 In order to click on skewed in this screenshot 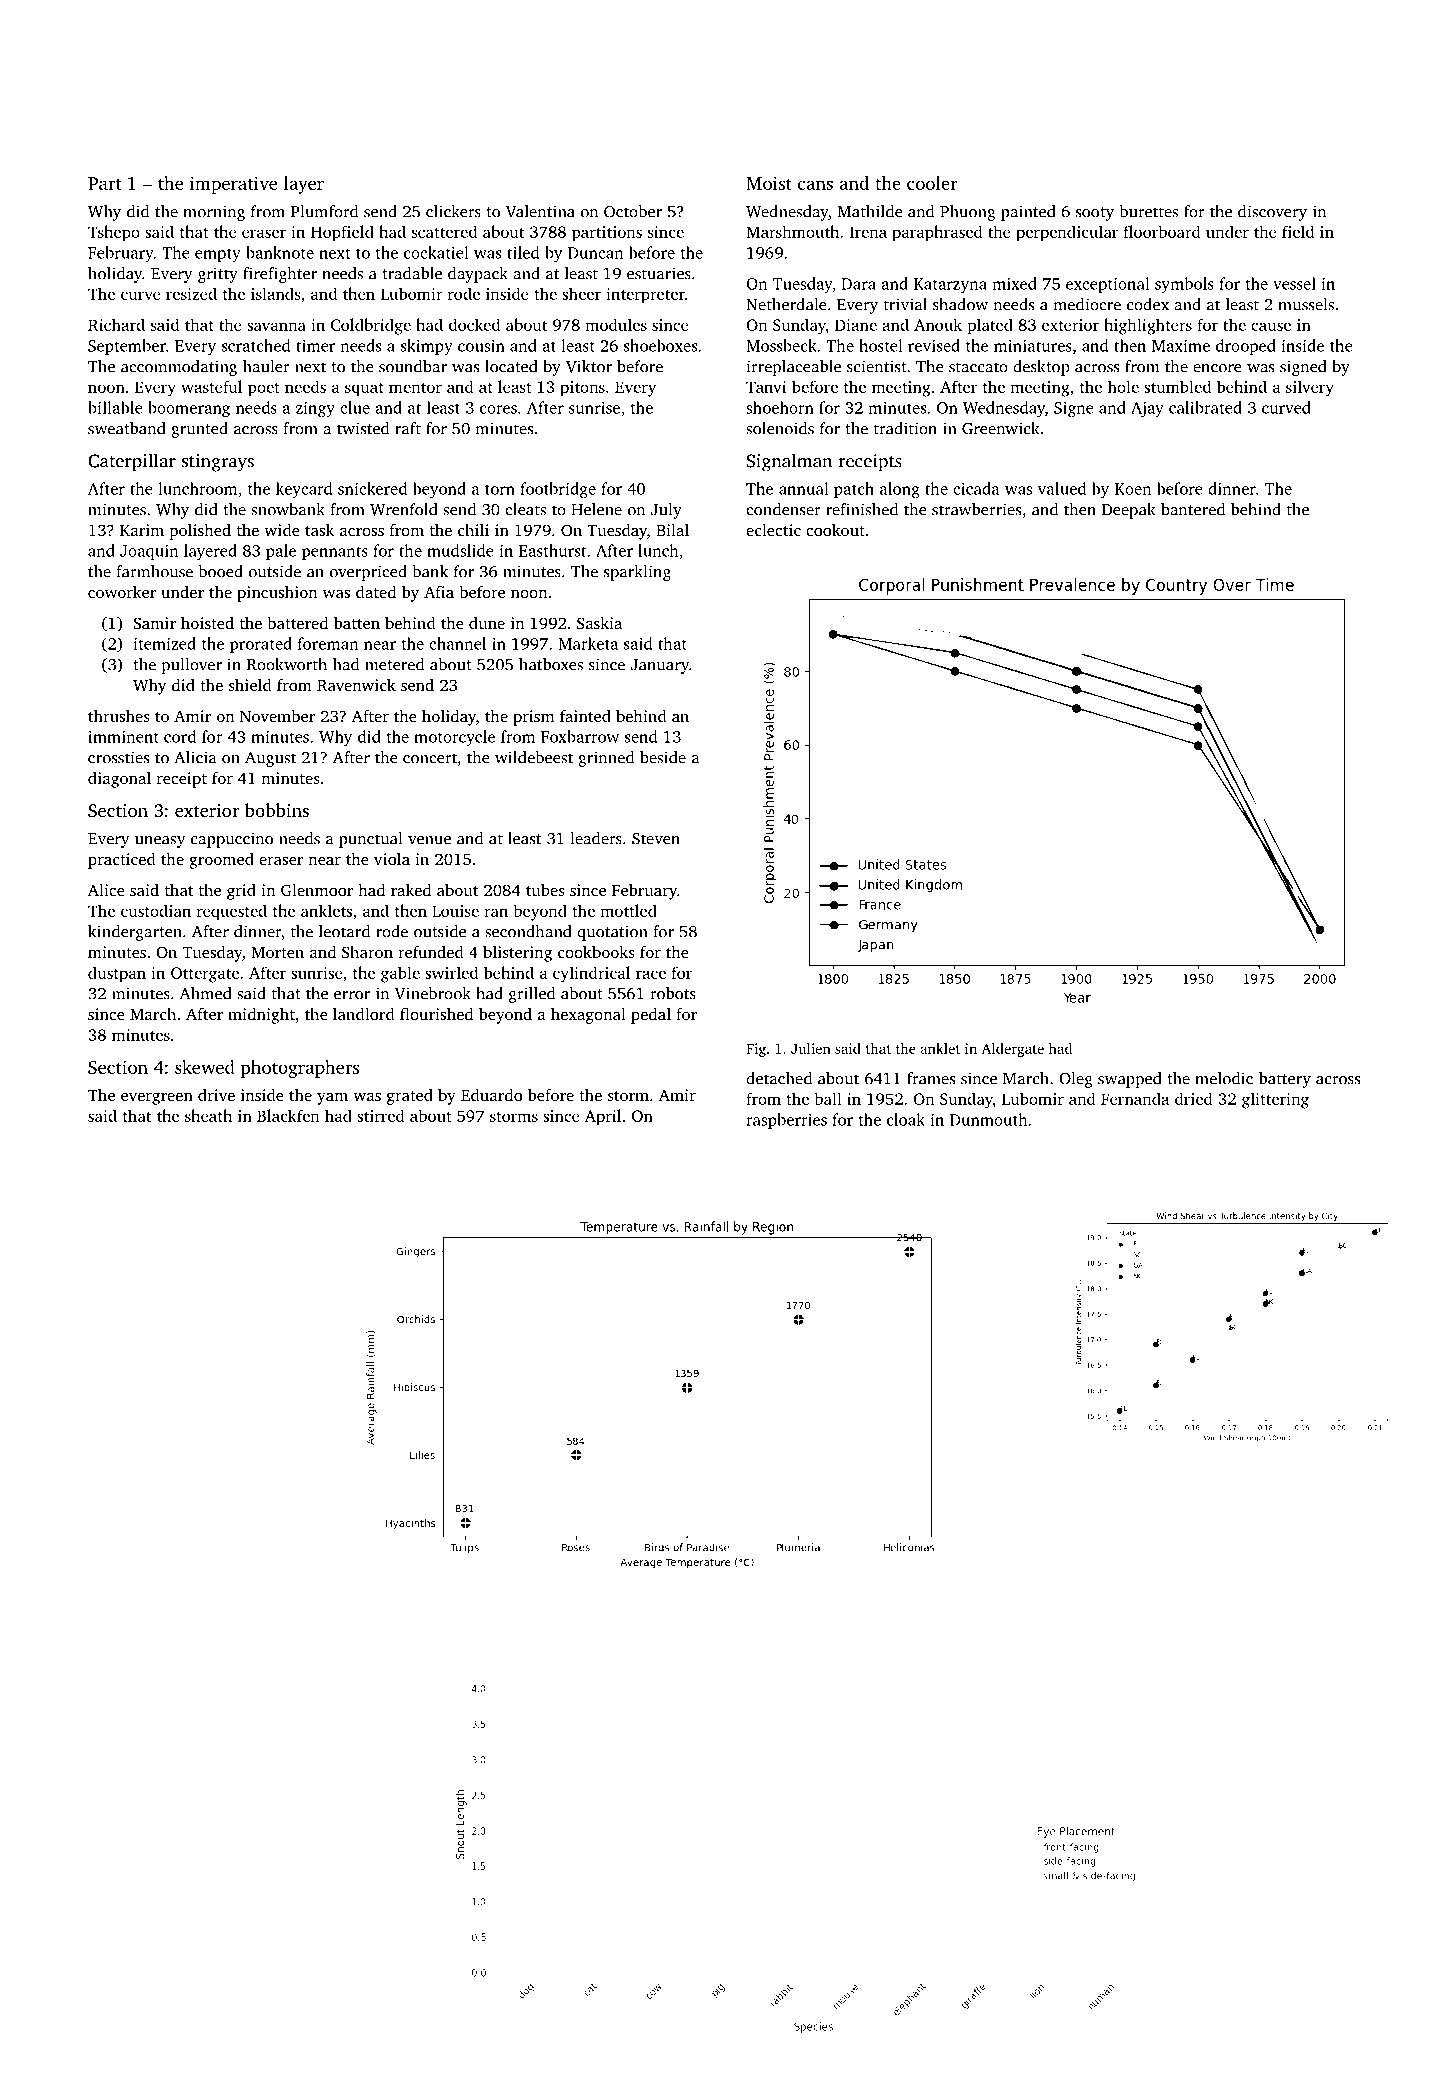, I will do `click(205, 1067)`.
